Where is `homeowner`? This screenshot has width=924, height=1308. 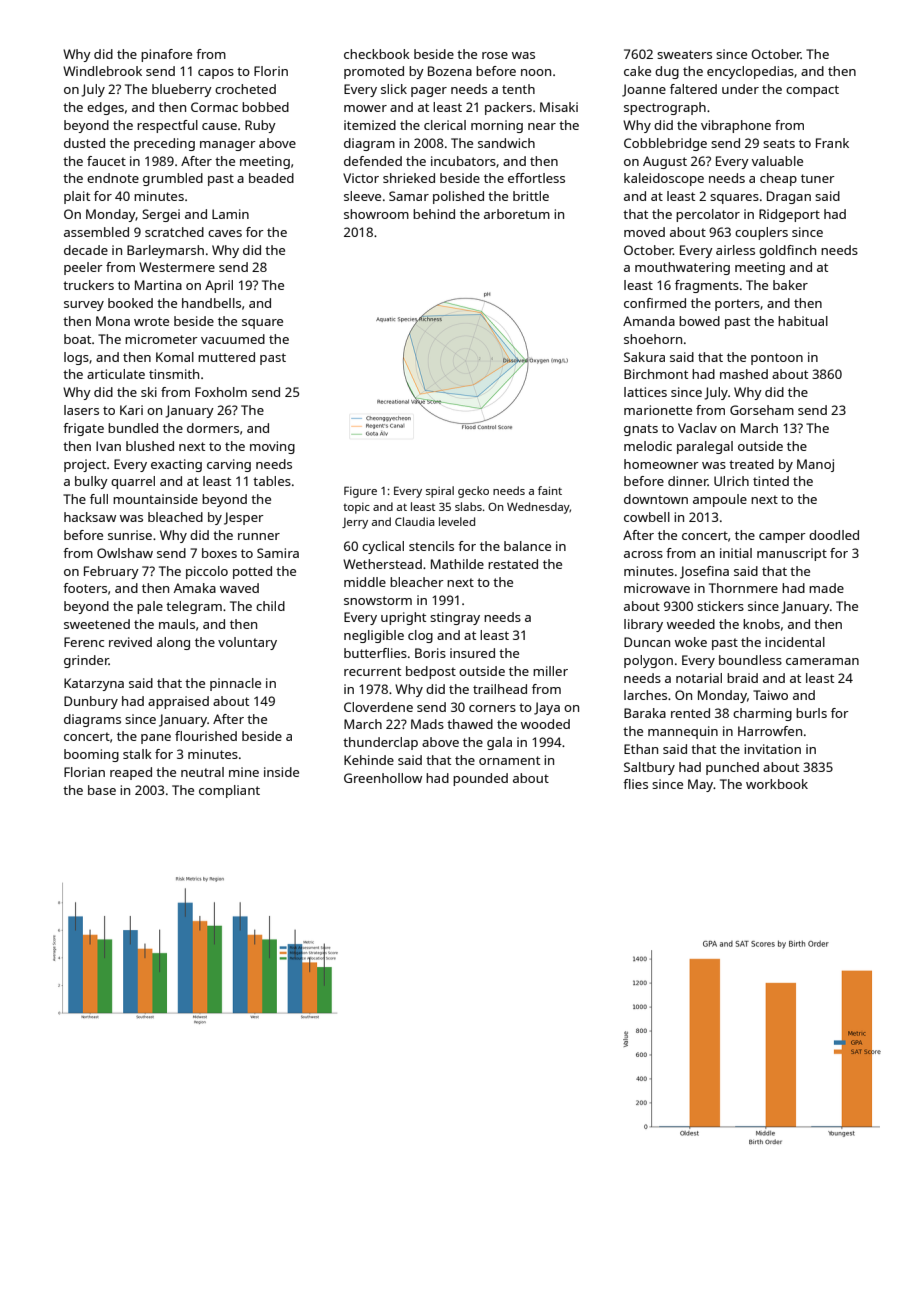 homeowner is located at coordinates (661, 464).
